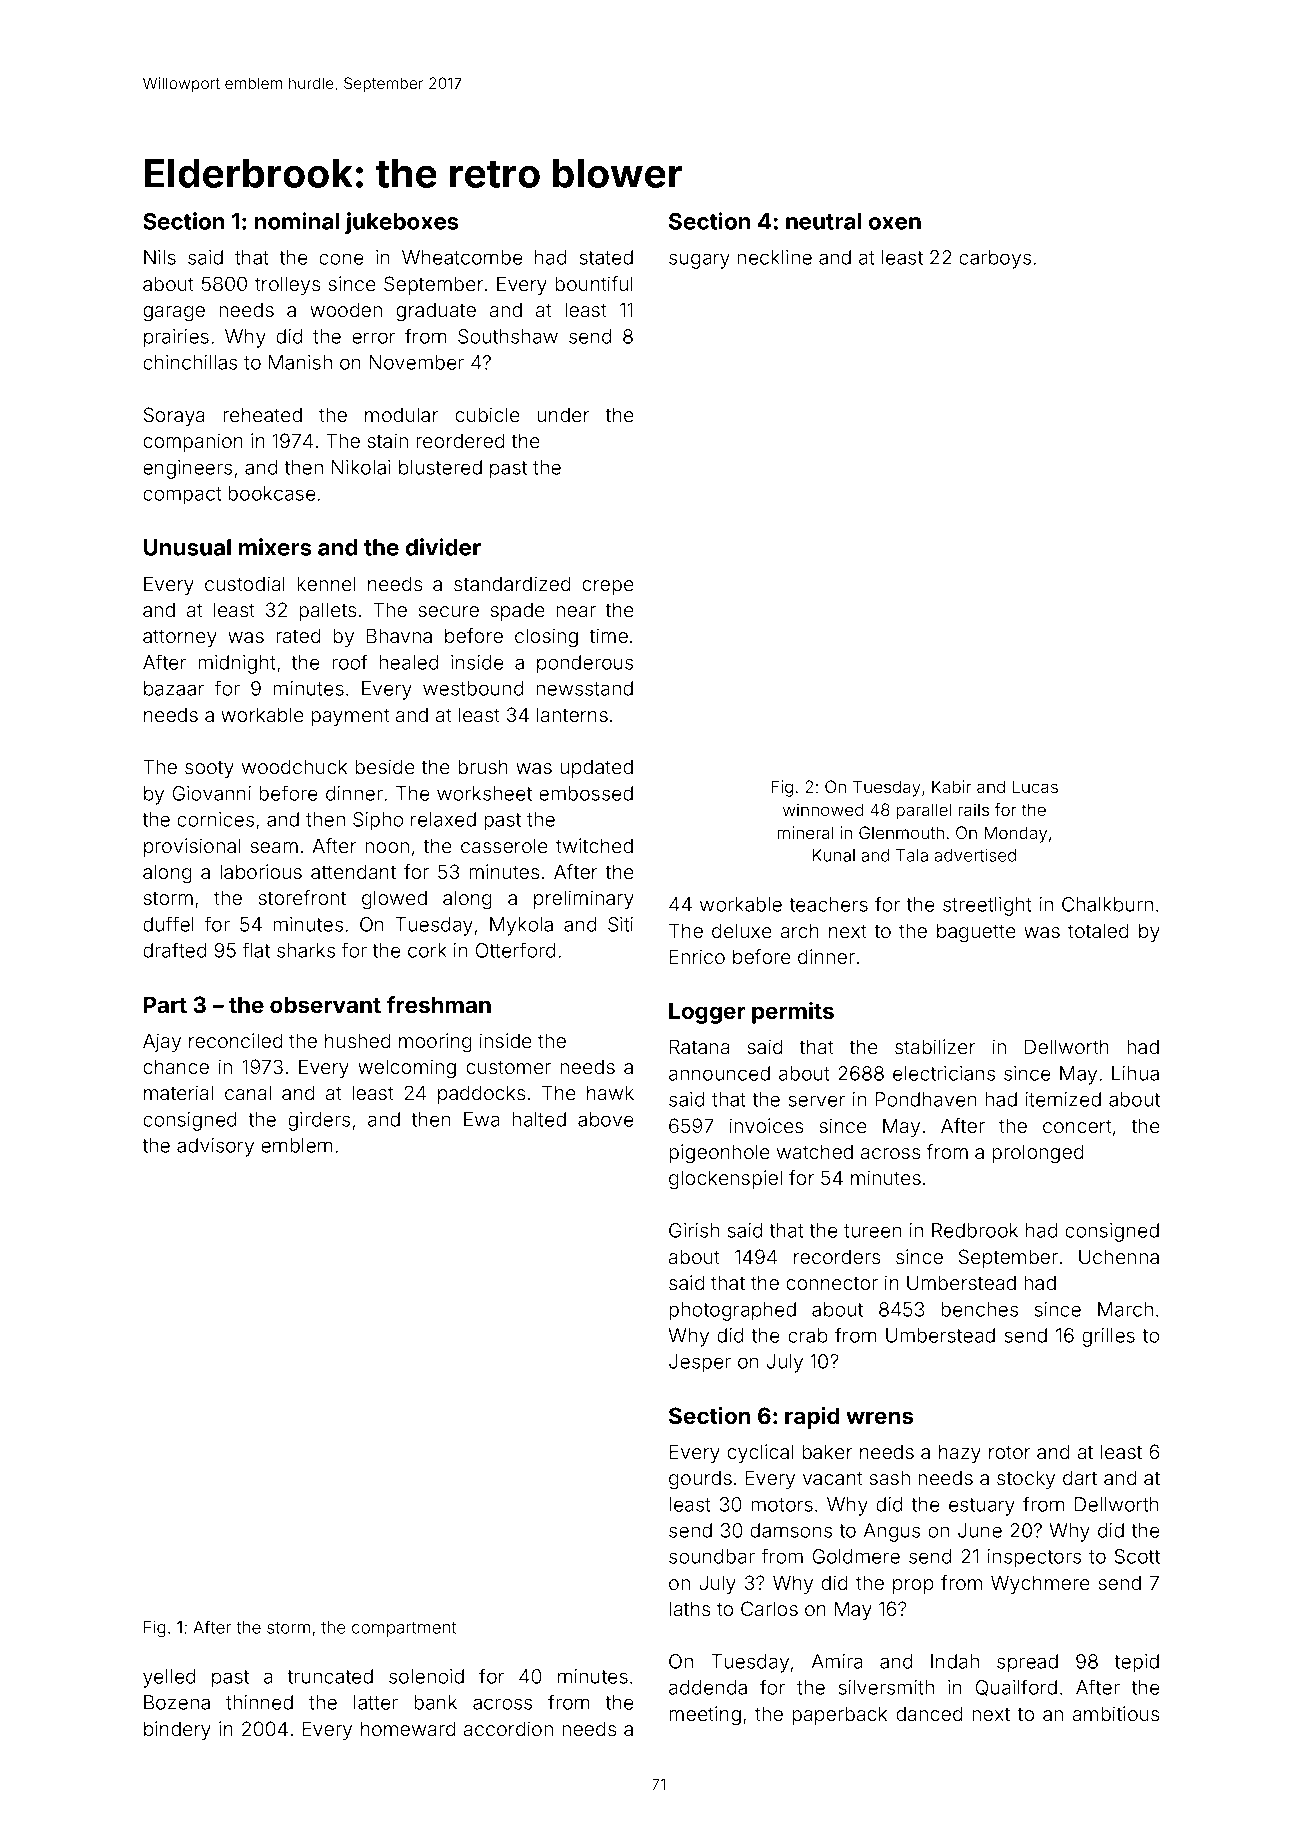 The image size is (1303, 1843). Describe the element at coordinates (1116, 1713) in the image. I see `ambitious` at that location.
